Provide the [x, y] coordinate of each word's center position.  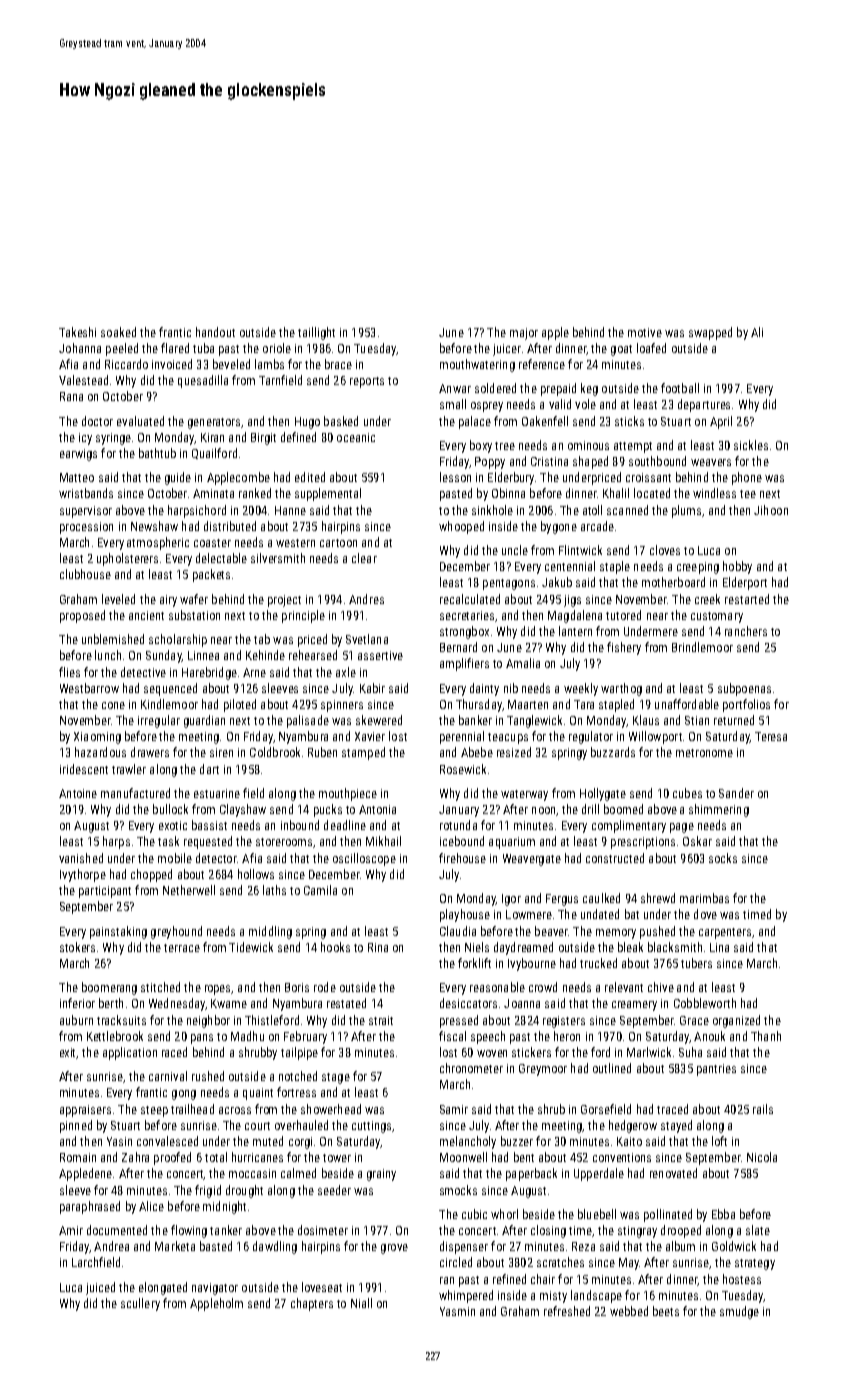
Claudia [458, 931]
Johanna [80, 348]
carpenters [725, 933]
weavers [711, 462]
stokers [77, 947]
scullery [140, 1304]
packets [211, 575]
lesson [455, 477]
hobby [737, 567]
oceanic [356, 437]
